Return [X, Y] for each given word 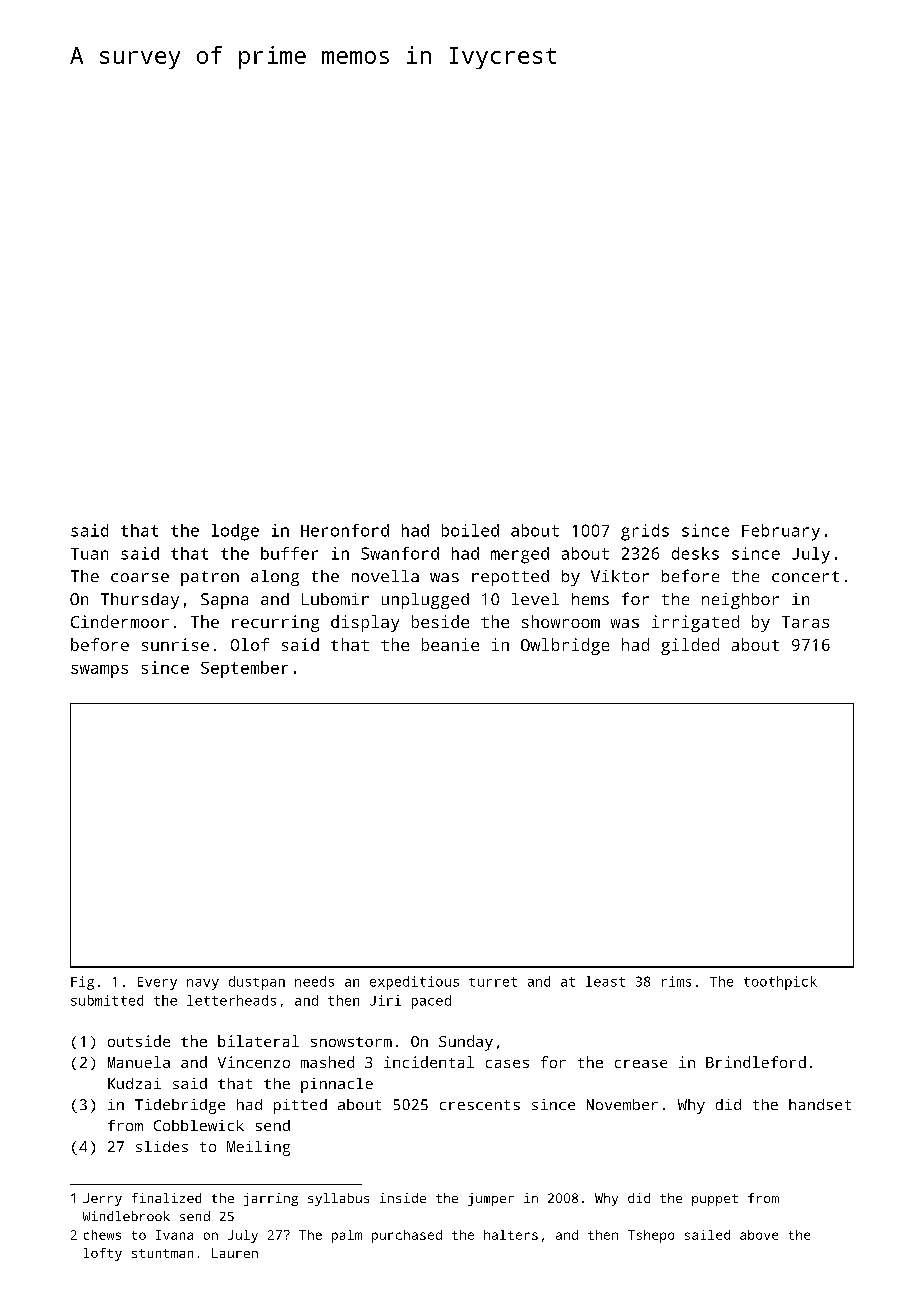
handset [820, 1104]
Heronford [345, 530]
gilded [690, 646]
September [244, 669]
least [605, 981]
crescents [480, 1105]
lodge [235, 532]
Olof [250, 644]
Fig [82, 983]
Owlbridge [565, 646]
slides [162, 1146]
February [781, 532]
